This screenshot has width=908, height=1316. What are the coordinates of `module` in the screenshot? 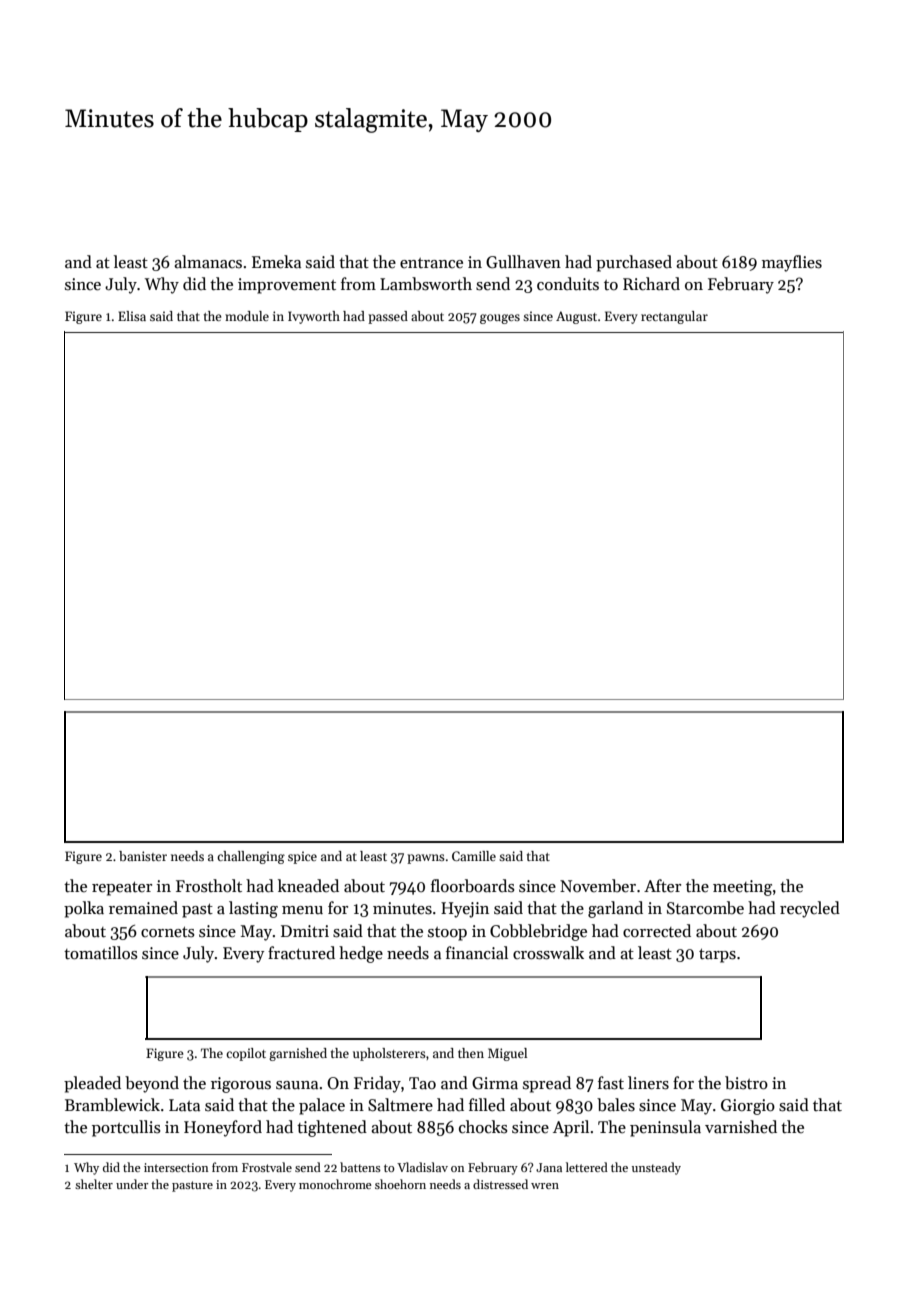 It's located at (247, 316).
